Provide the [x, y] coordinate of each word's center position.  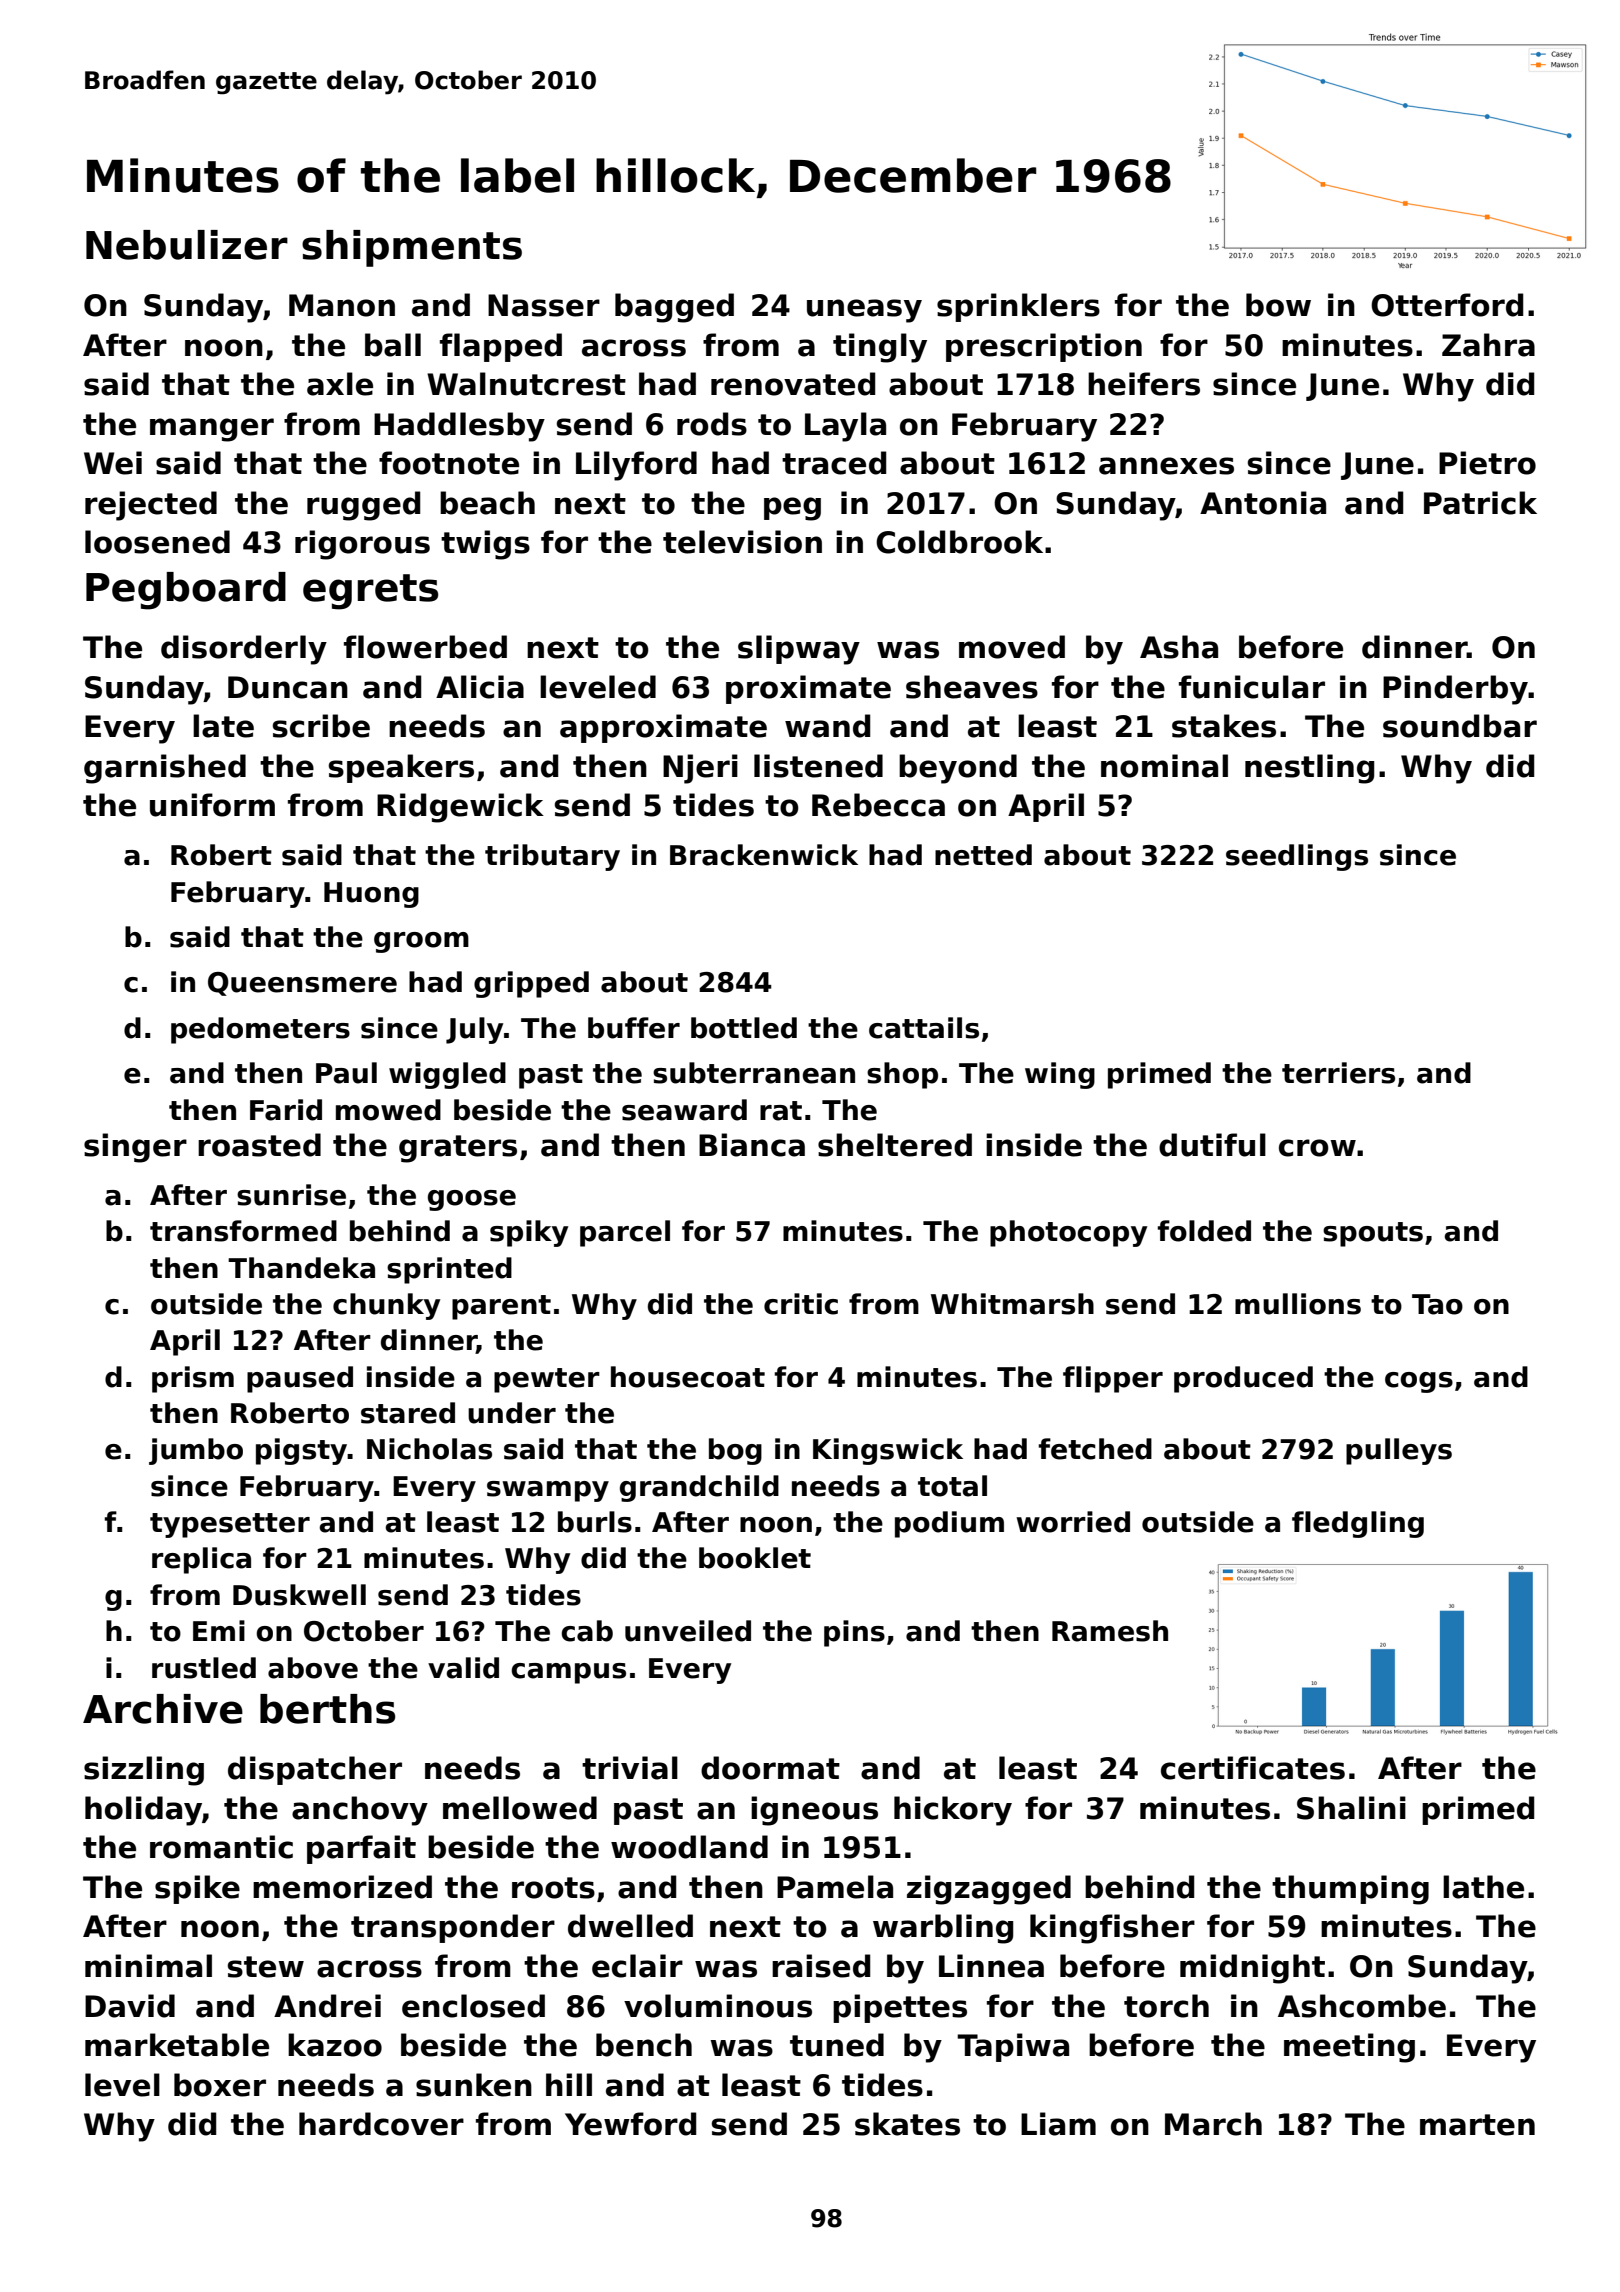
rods [712, 424]
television [742, 542]
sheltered [895, 1145]
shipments [412, 248]
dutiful [1212, 1145]
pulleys [1399, 1451]
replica [201, 1560]
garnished [165, 769]
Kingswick [888, 1451]
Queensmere [302, 984]
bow [1278, 305]
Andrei [327, 2006]
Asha [1179, 647]
